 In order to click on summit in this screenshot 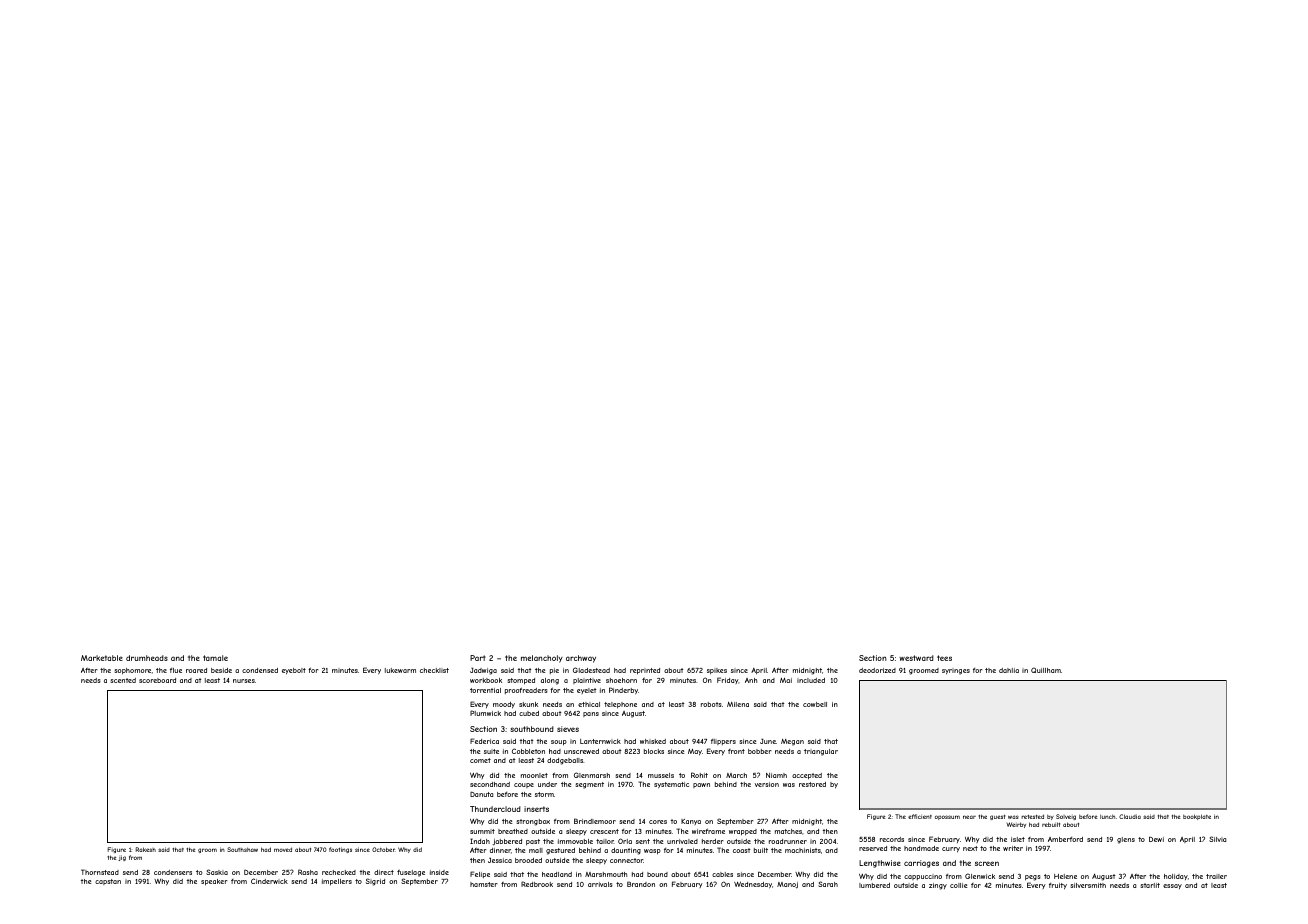, I will do `click(482, 831)`.
